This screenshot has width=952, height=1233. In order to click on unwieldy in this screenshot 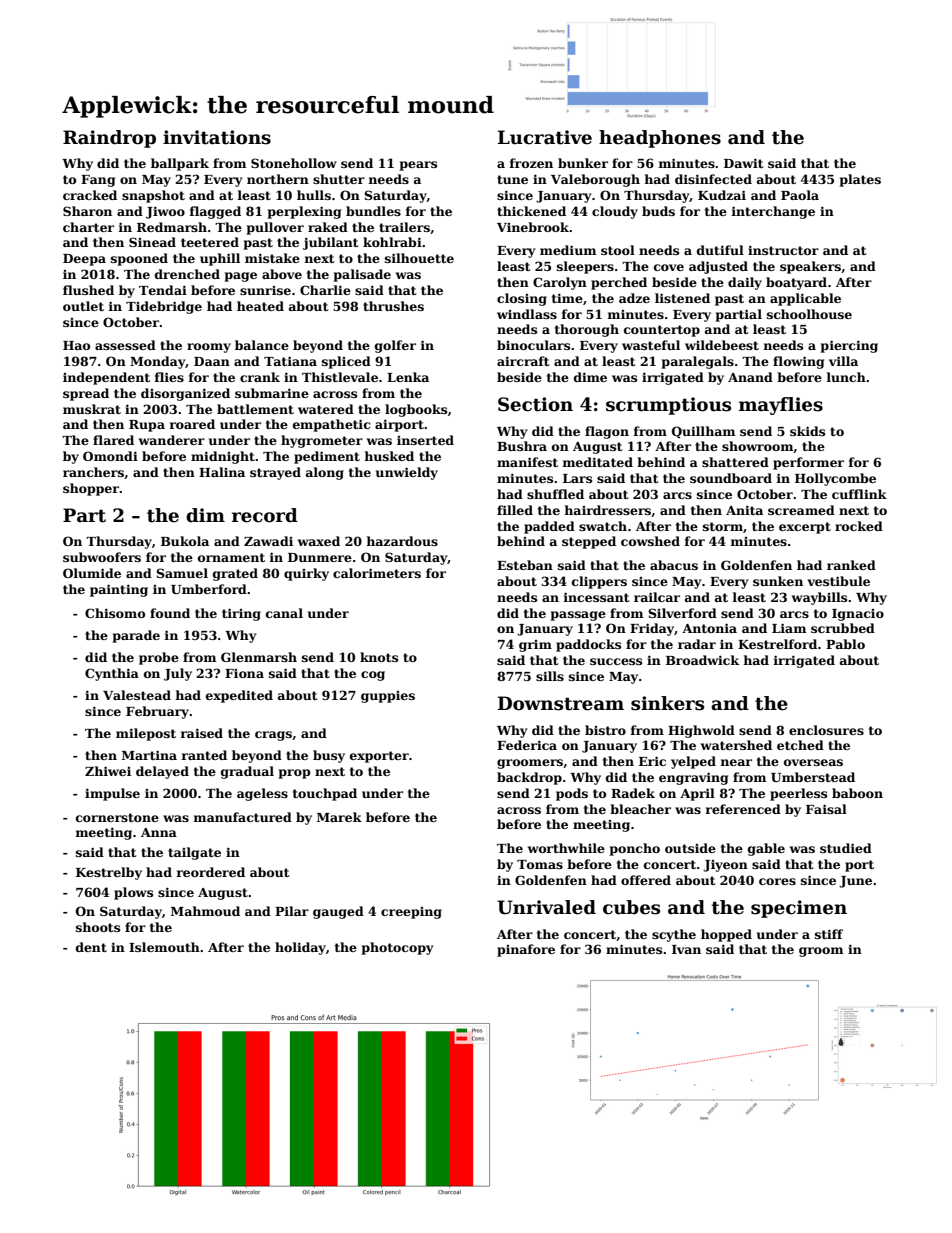, I will do `click(407, 473)`.
